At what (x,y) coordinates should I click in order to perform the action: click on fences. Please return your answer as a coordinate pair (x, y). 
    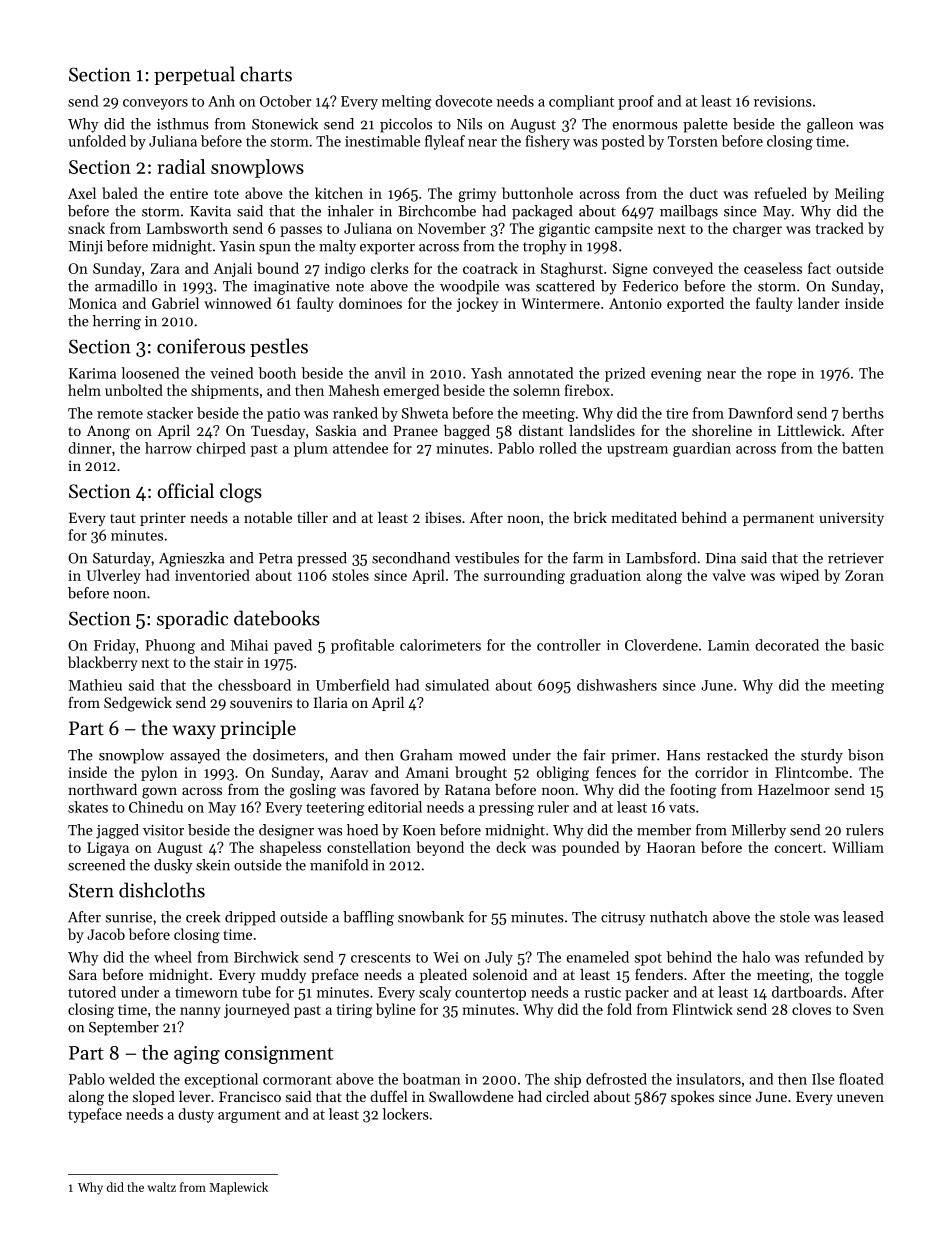
    Looking at the image, I should click on (616, 772).
